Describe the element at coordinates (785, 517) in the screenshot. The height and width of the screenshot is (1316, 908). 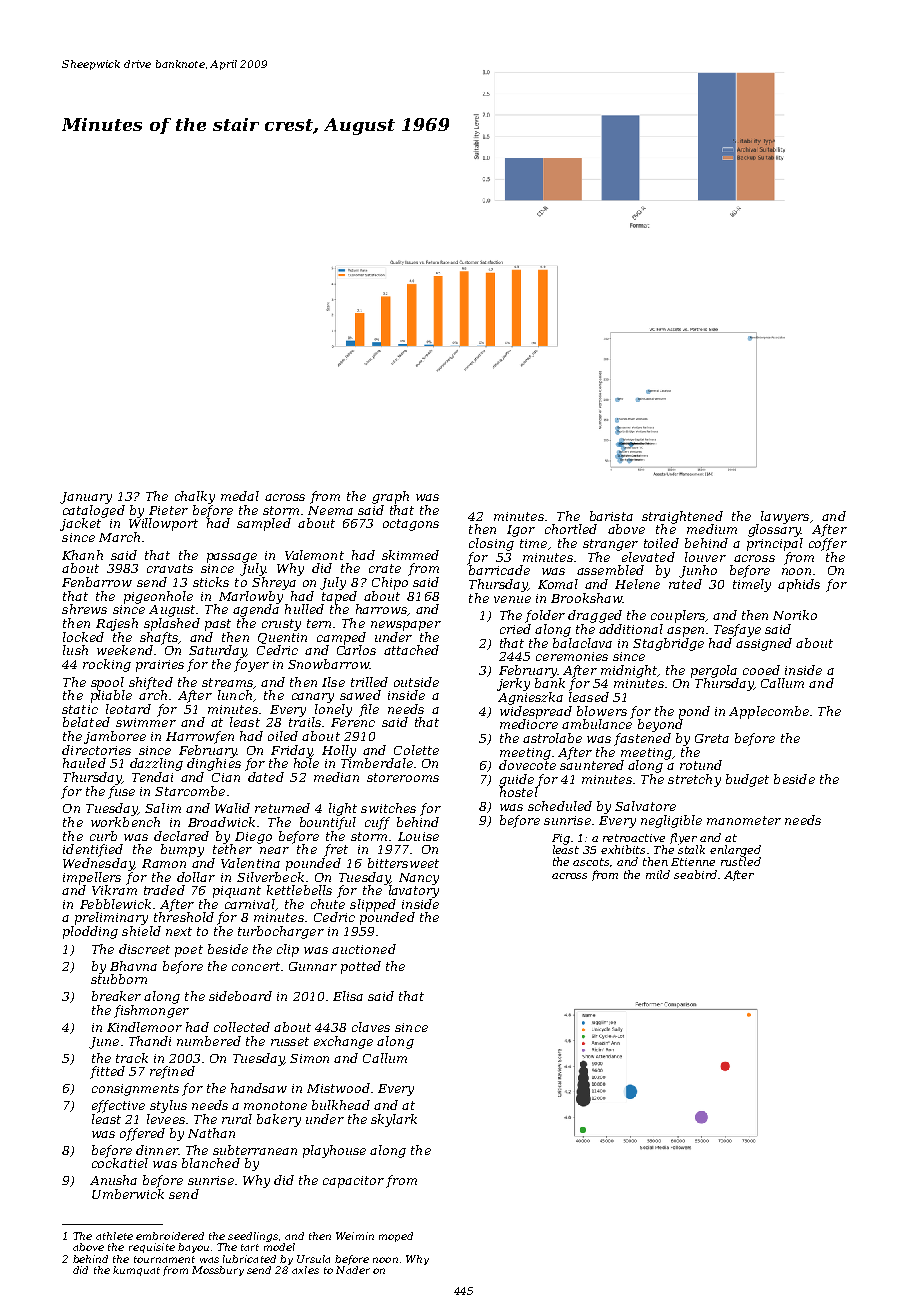
I see `lawyers` at that location.
